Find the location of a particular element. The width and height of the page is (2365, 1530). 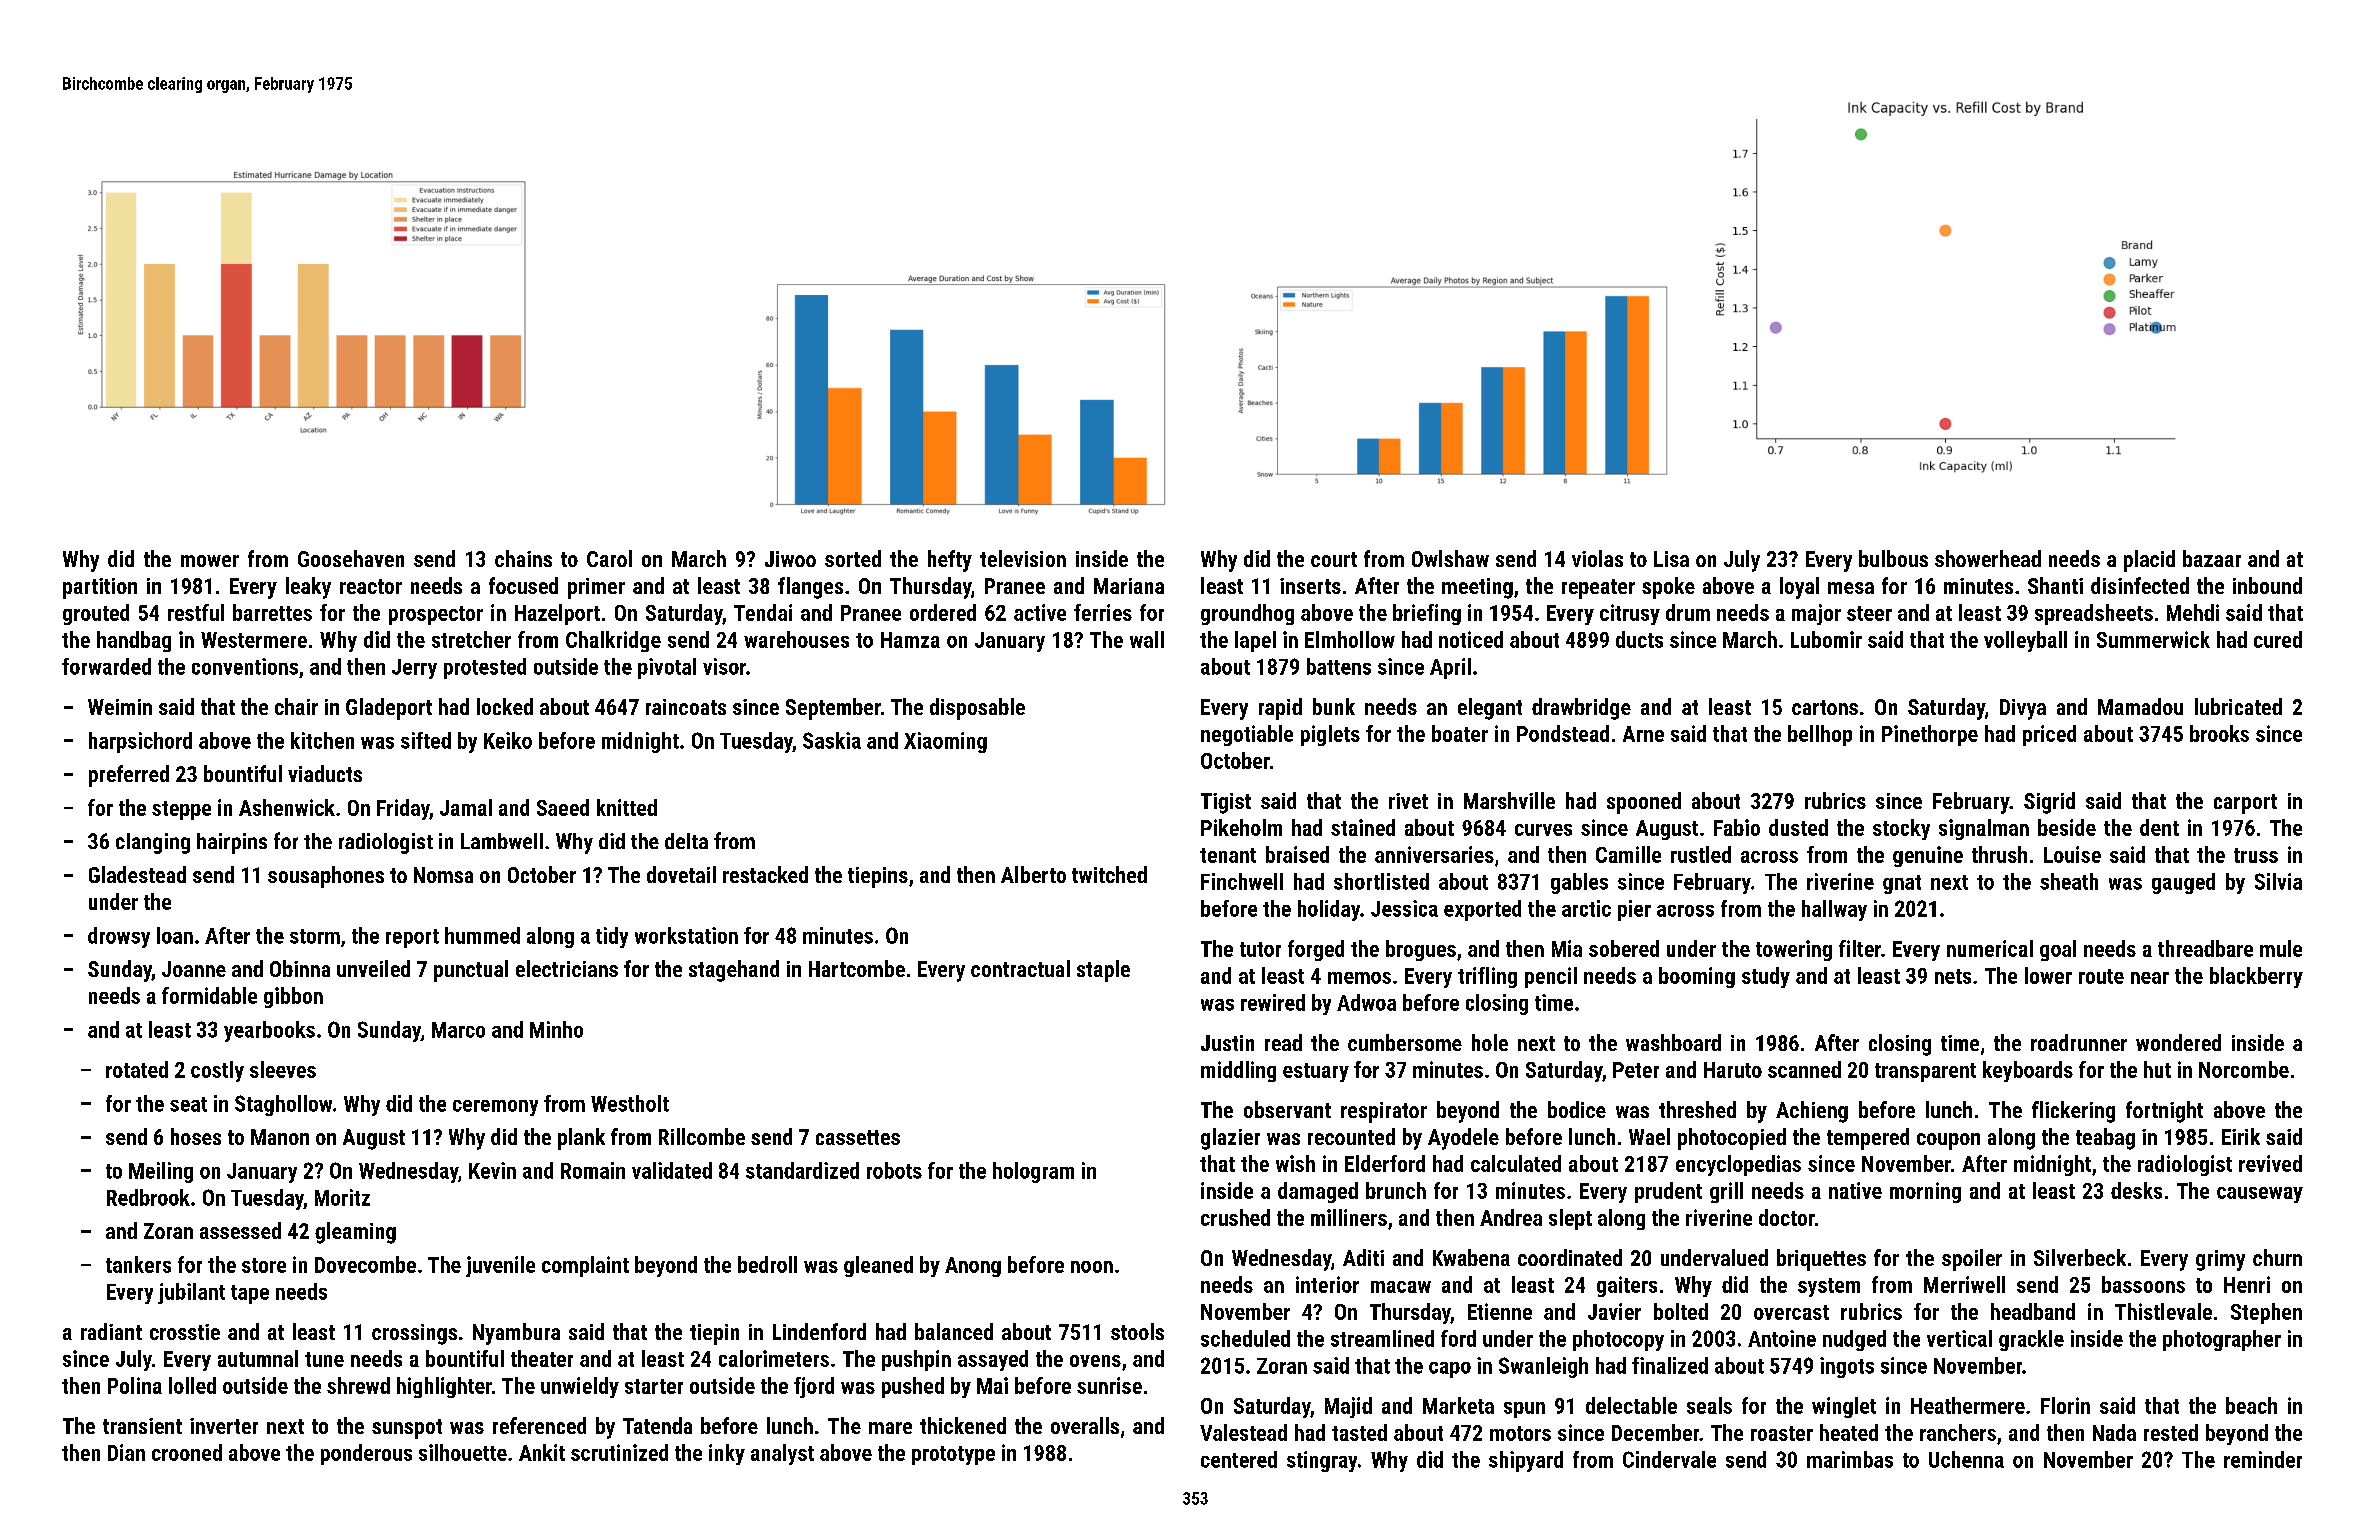

crooned is located at coordinates (187, 1452).
